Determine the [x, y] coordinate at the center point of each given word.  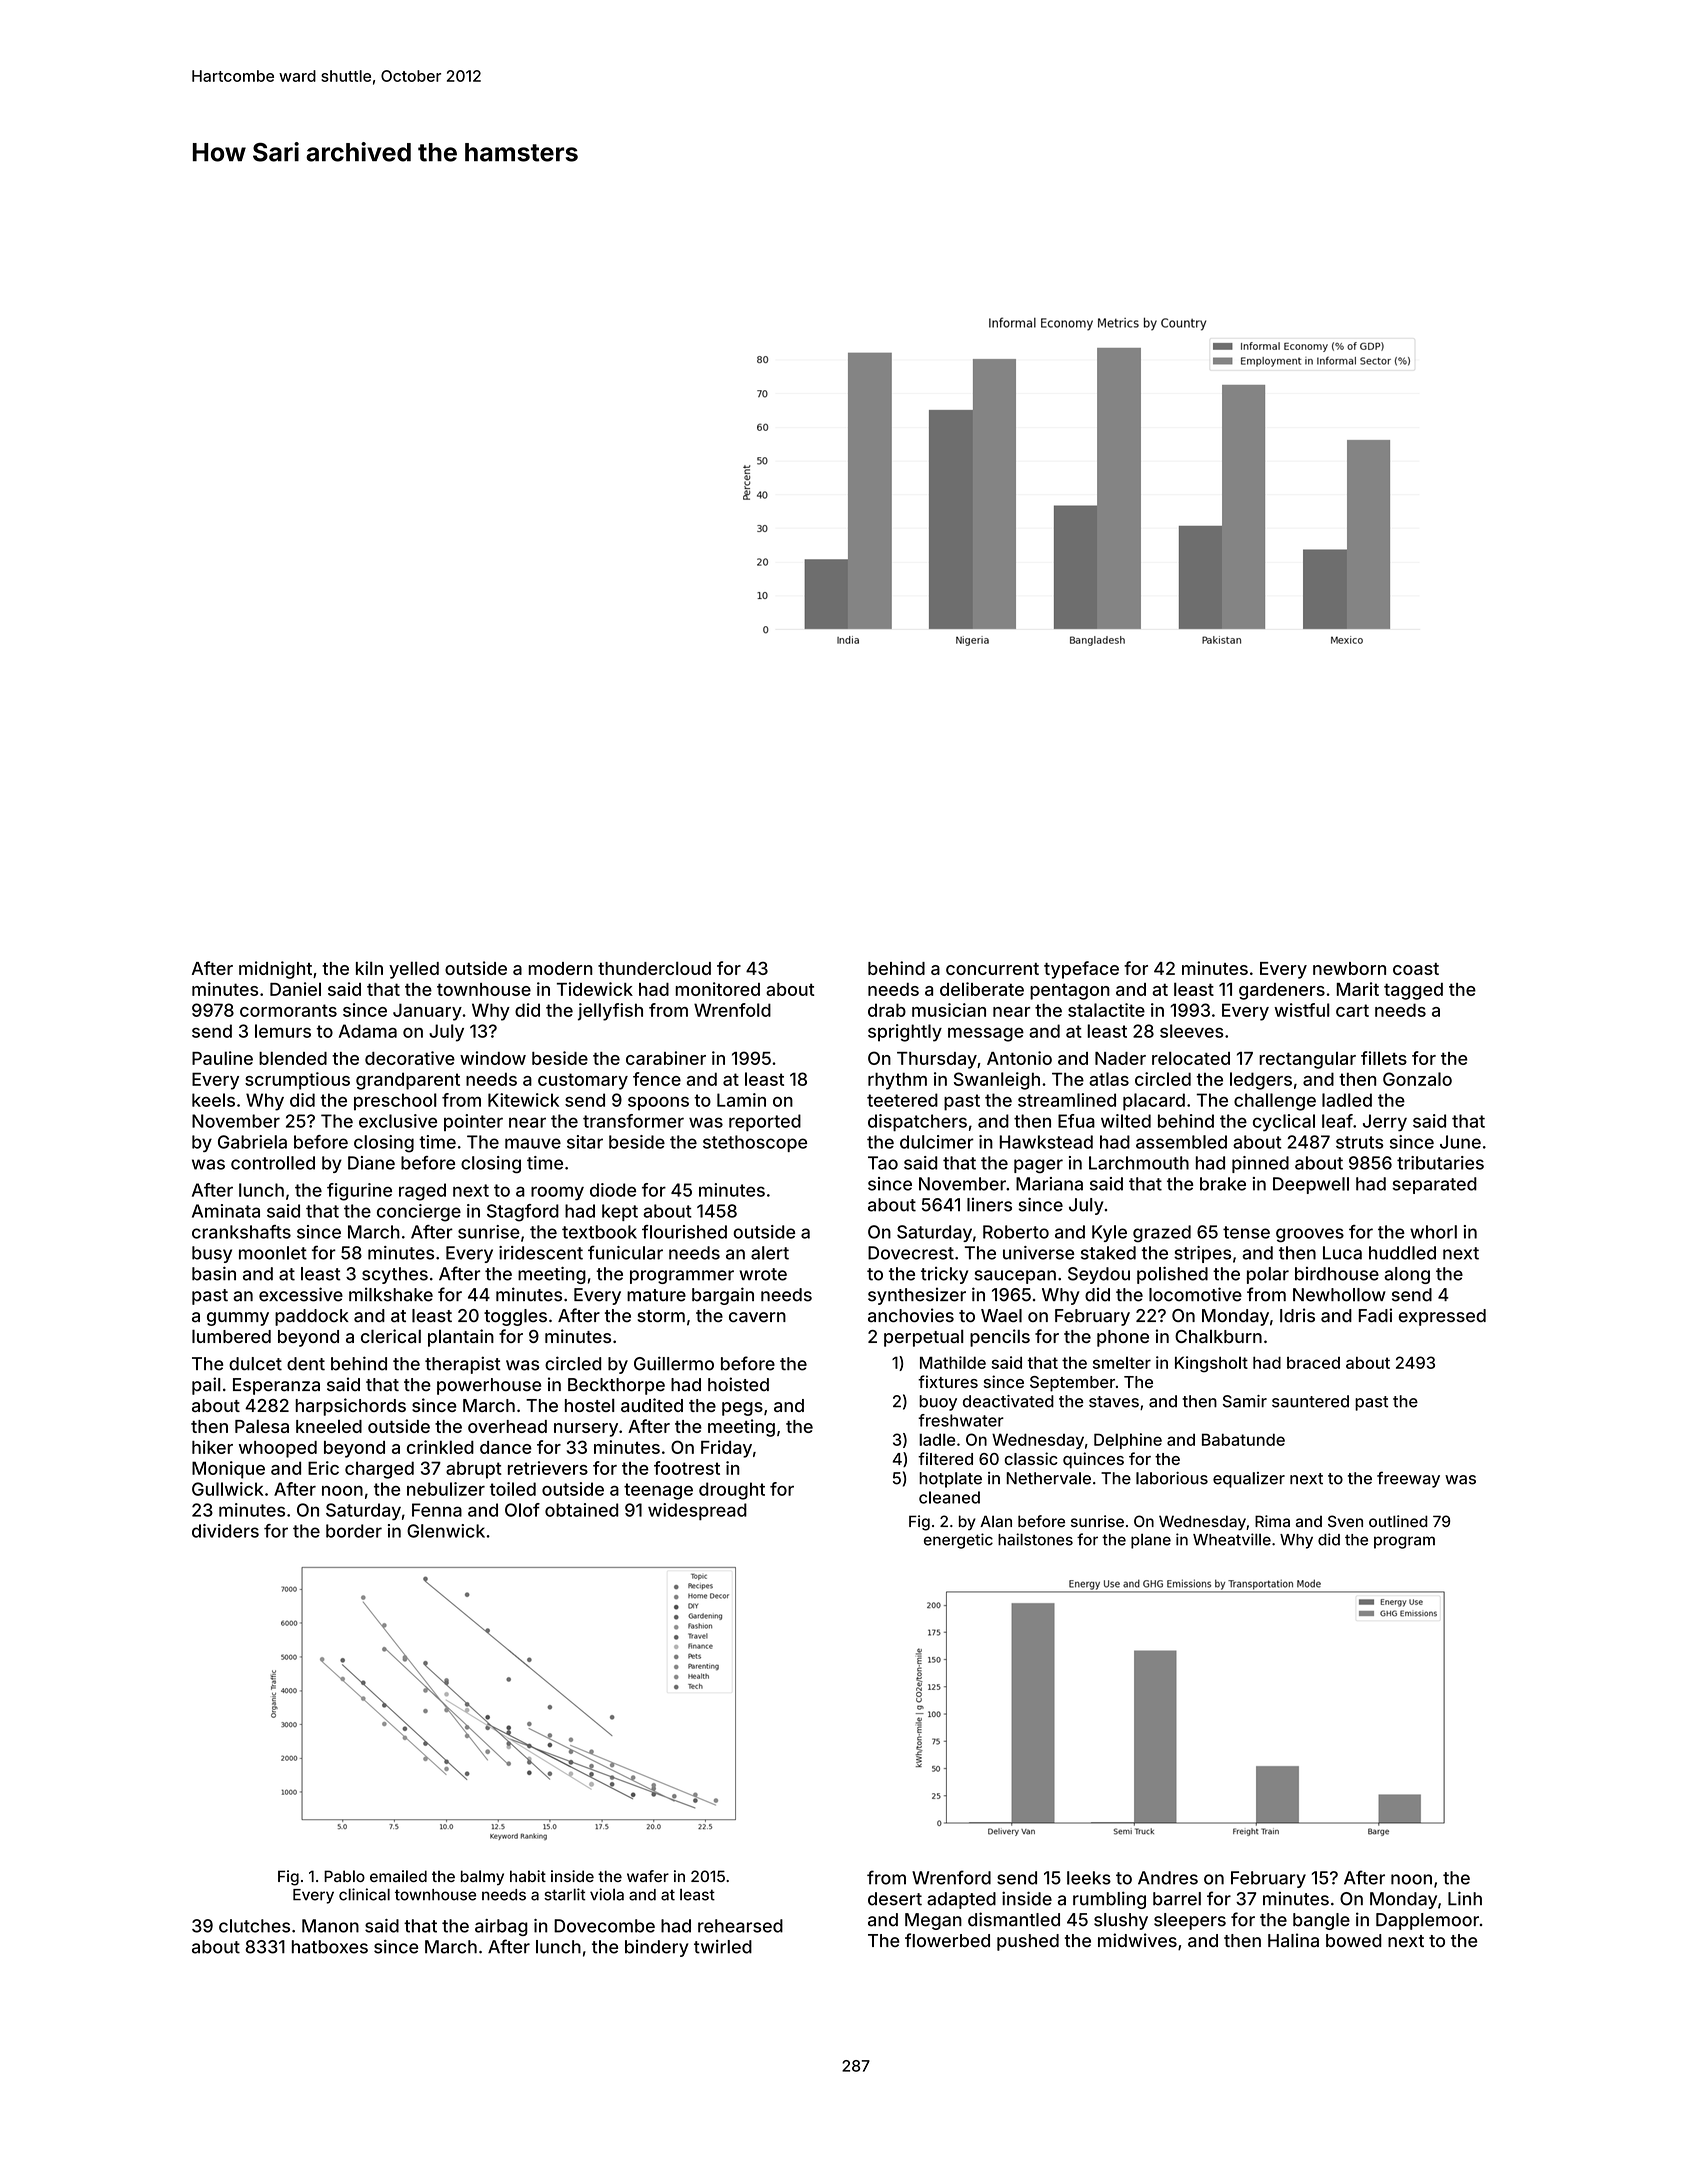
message [986, 1034]
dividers [225, 1531]
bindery [657, 1948]
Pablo [344, 1876]
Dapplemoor [1427, 1921]
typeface [1081, 970]
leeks [1089, 1878]
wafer [648, 1876]
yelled [414, 970]
